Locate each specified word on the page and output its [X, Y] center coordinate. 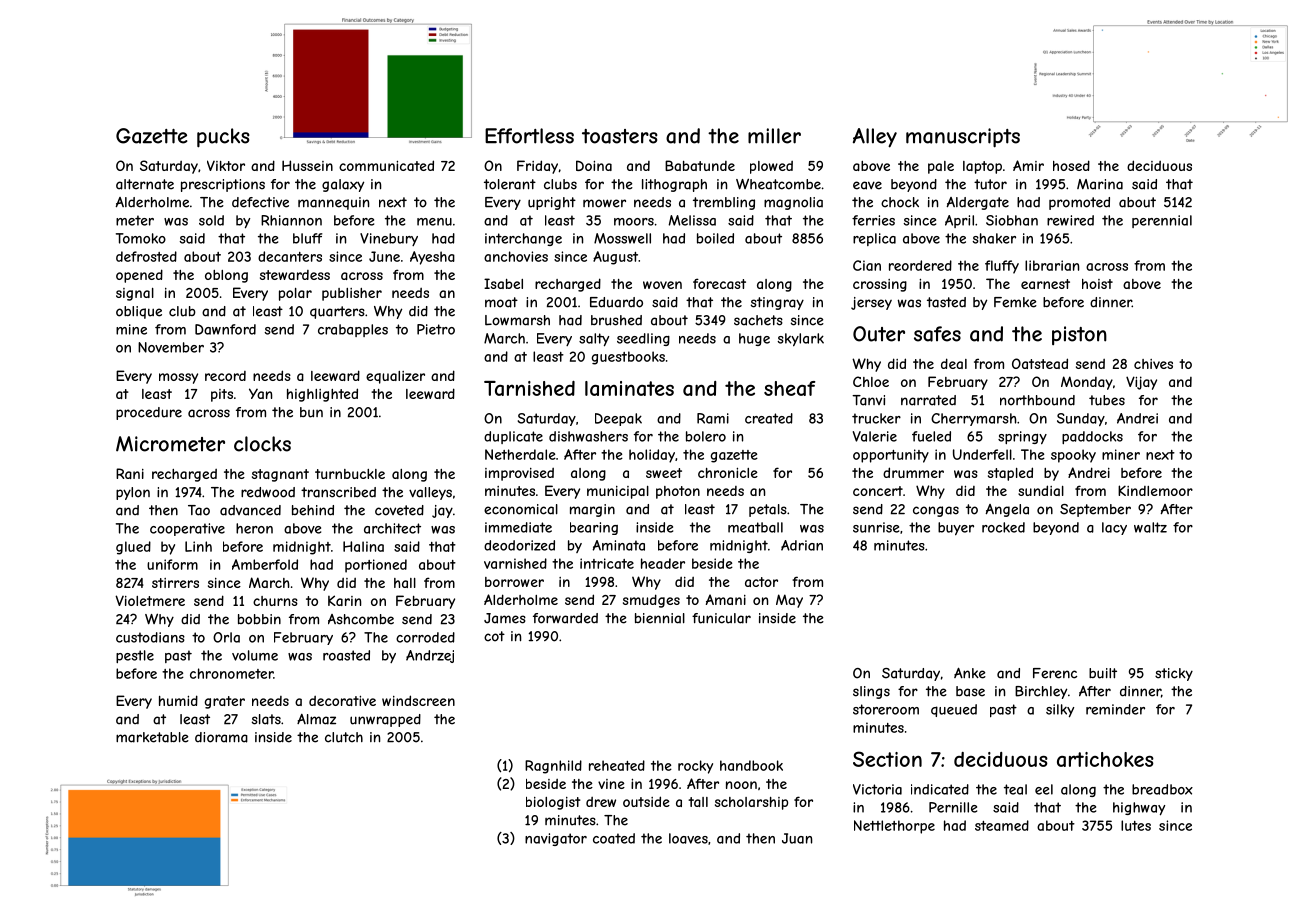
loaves [688, 838]
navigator [556, 839]
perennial [1162, 221]
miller [774, 136]
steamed [1002, 825]
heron [254, 528]
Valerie [875, 436]
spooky [1073, 456]
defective [260, 202]
